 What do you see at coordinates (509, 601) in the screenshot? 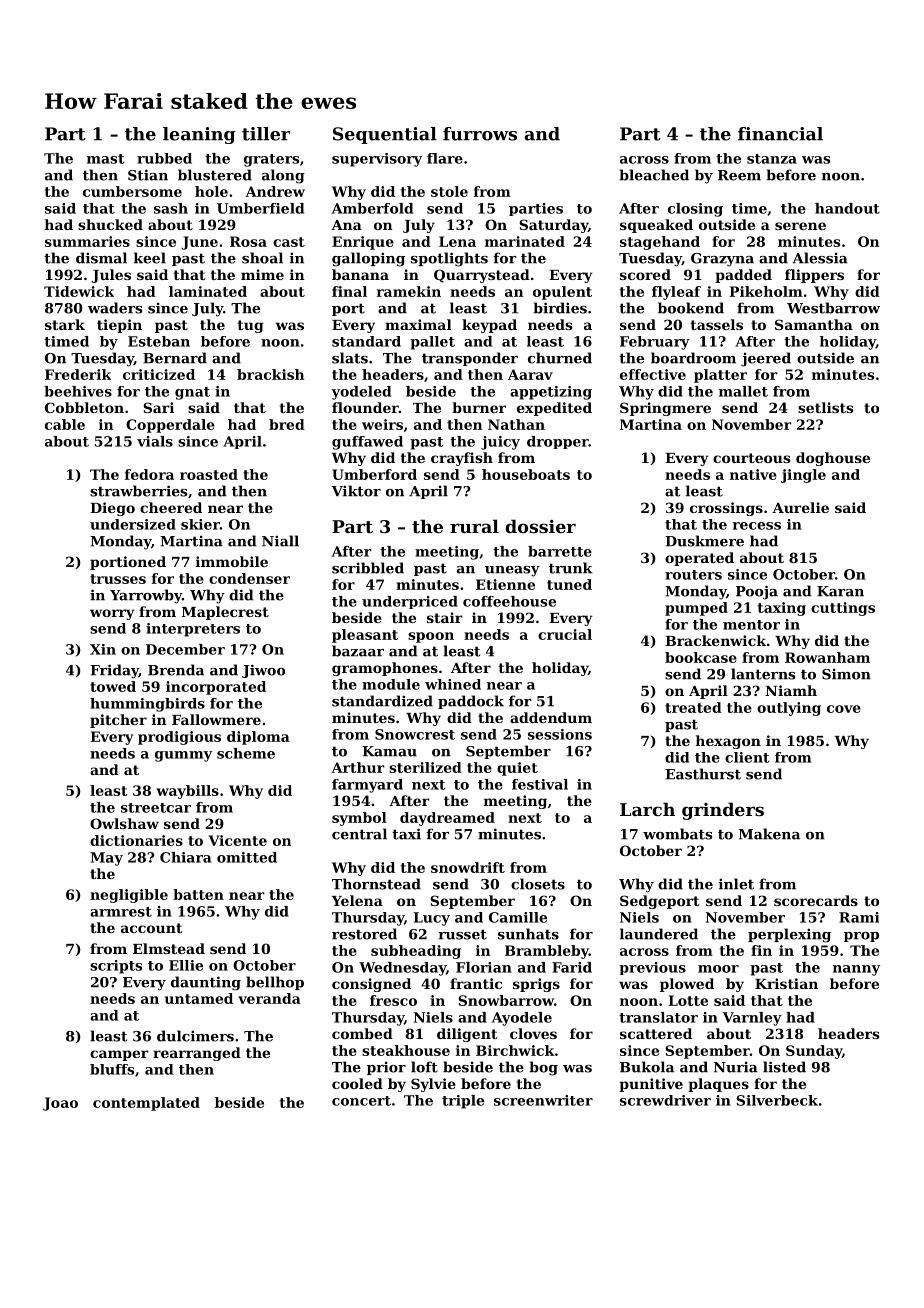
I see `coffeehouse` at bounding box center [509, 601].
